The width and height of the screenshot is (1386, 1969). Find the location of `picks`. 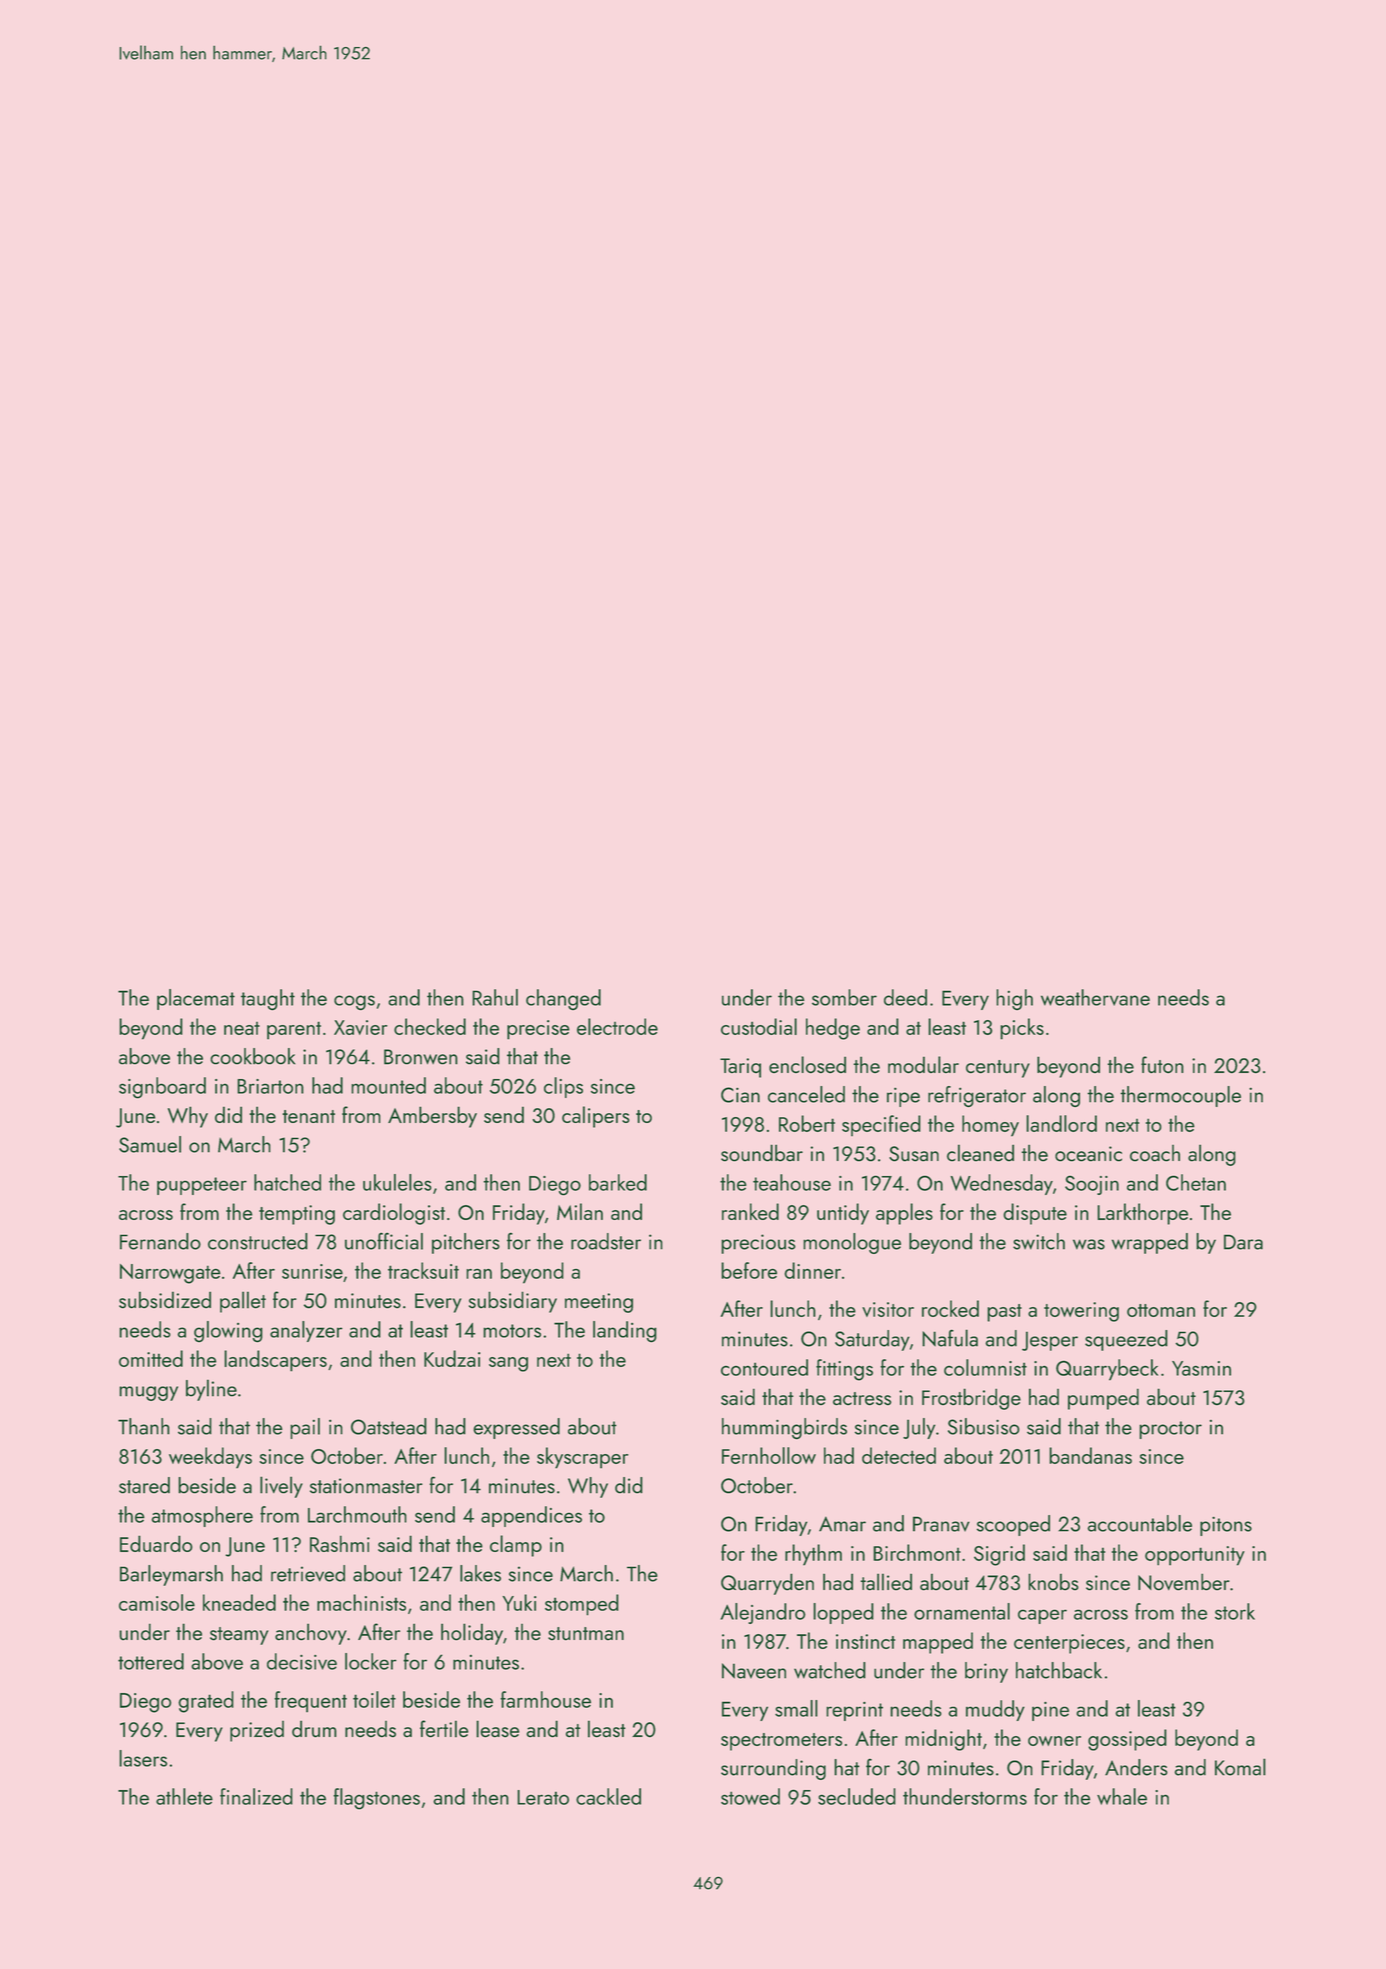

picks is located at coordinates (1022, 1029).
